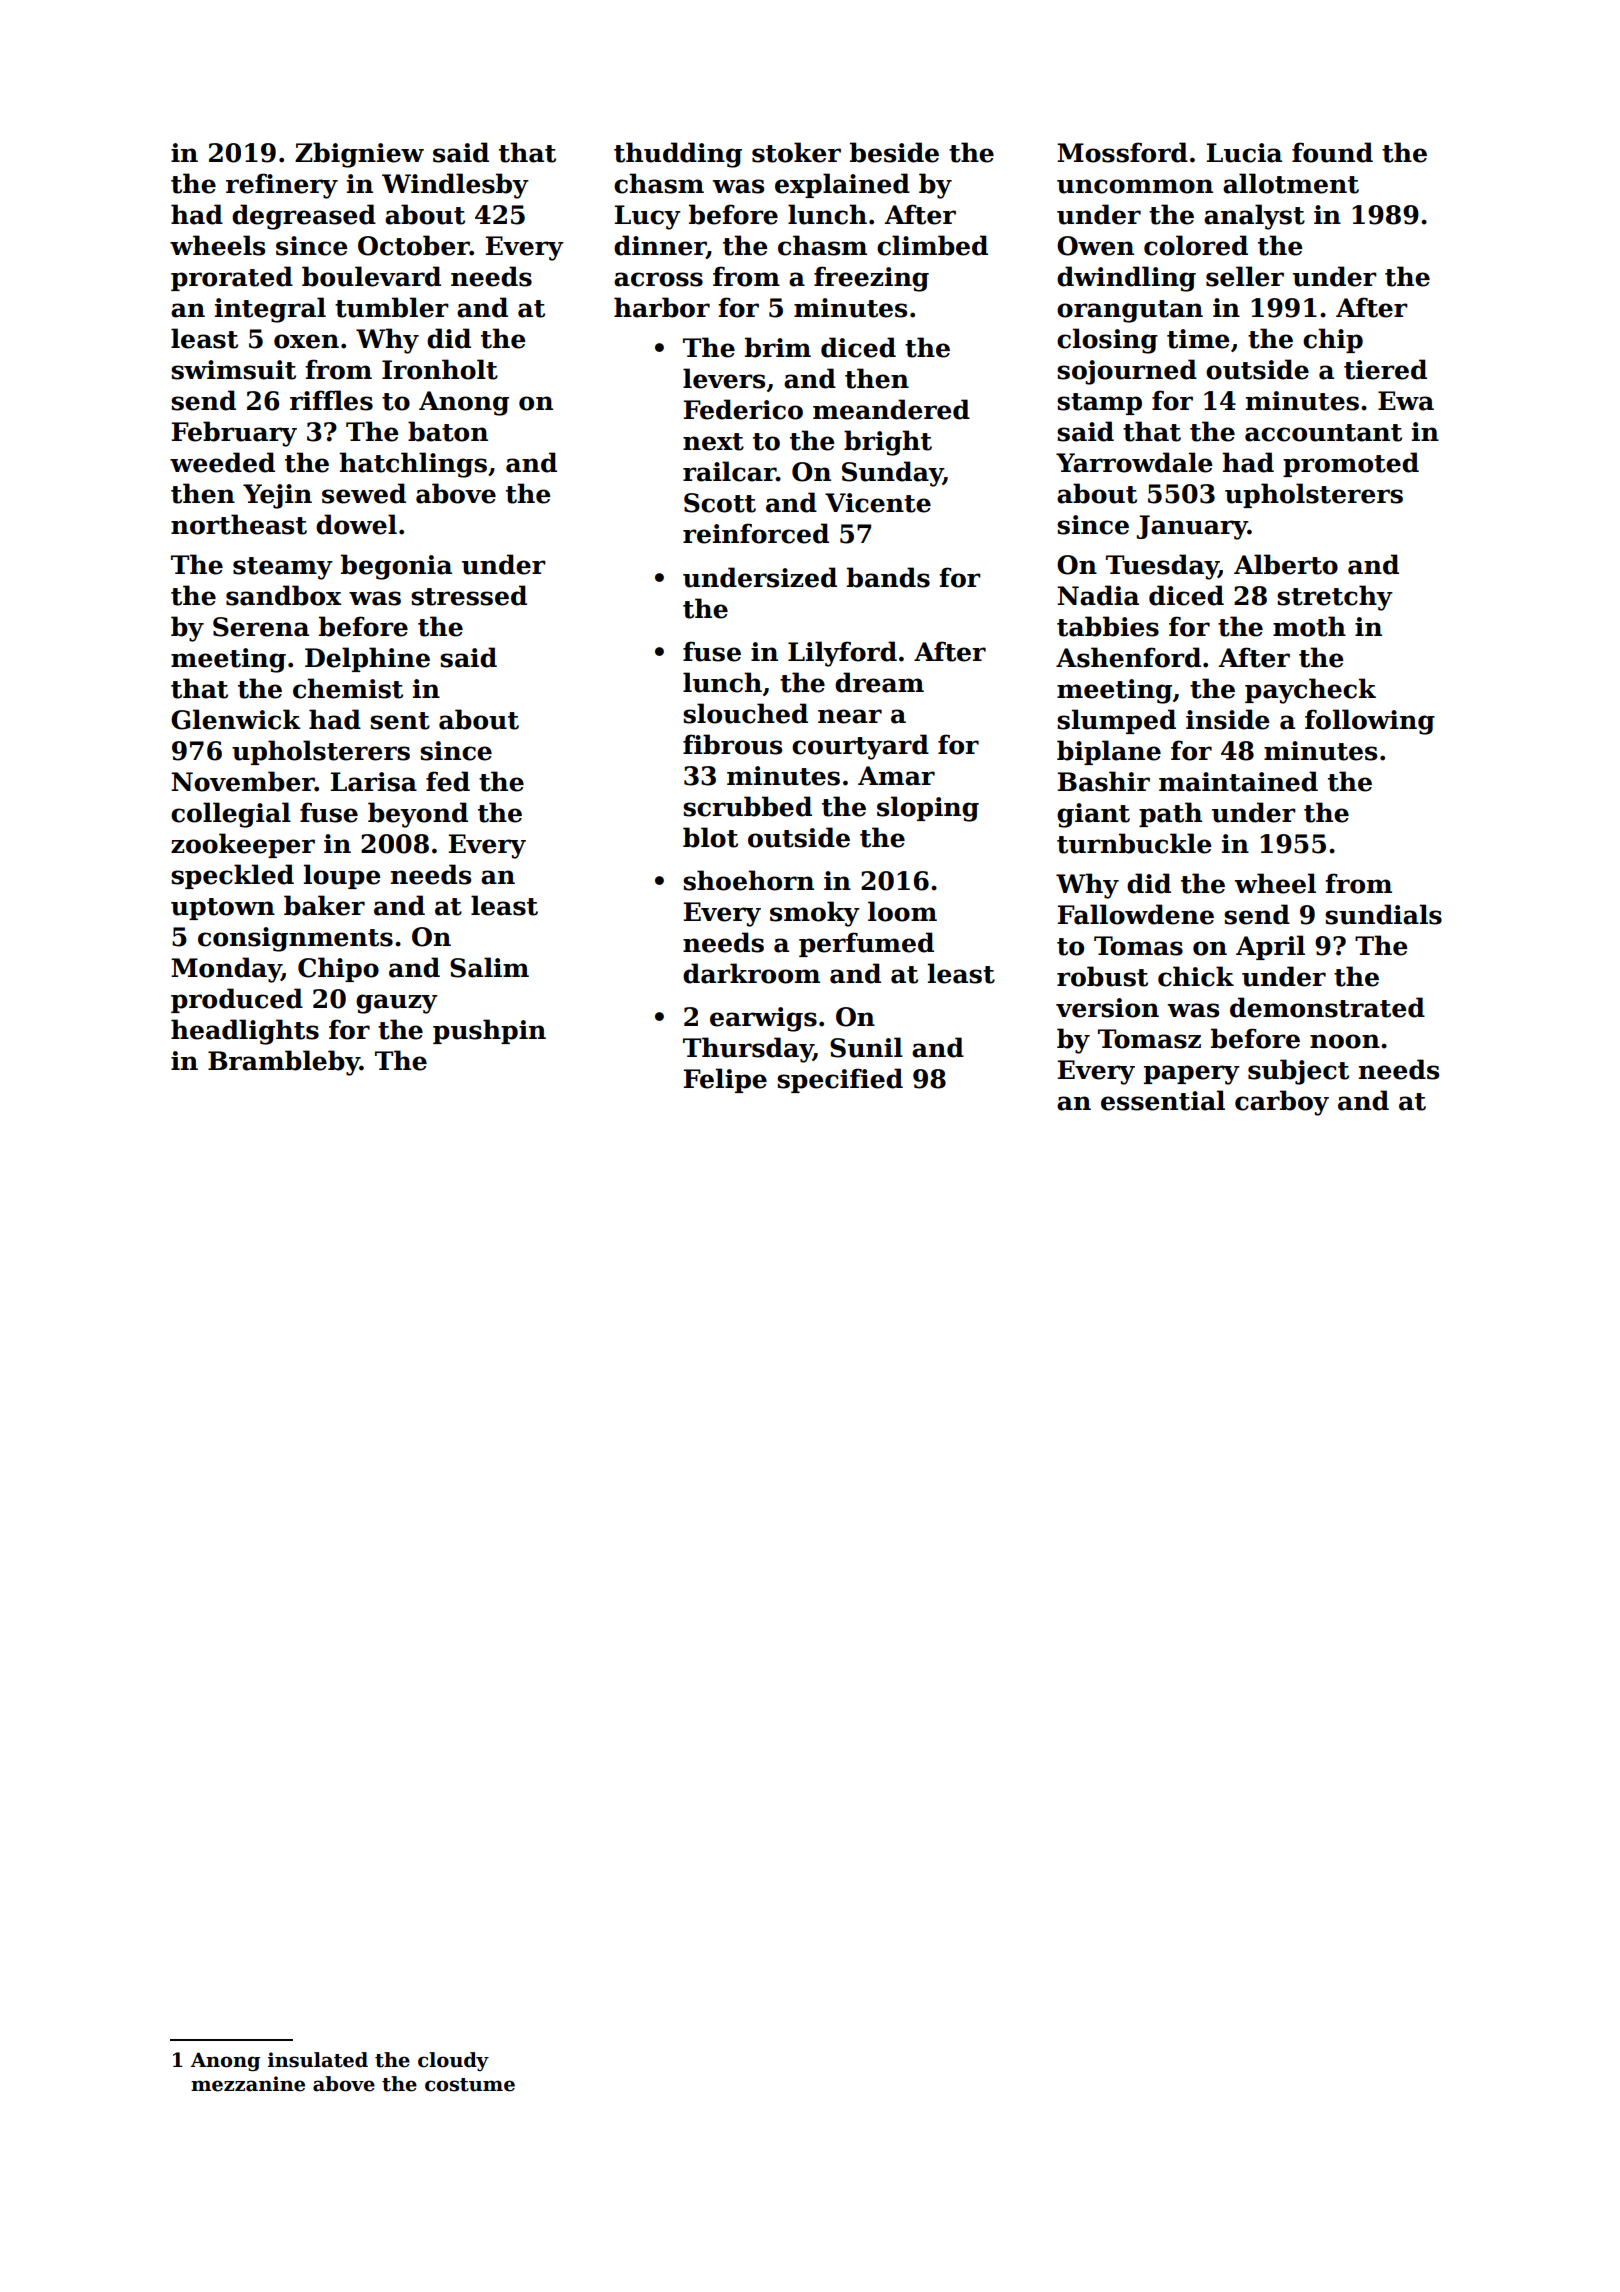 The image size is (1620, 2292). I want to click on Delphine, so click(367, 659).
